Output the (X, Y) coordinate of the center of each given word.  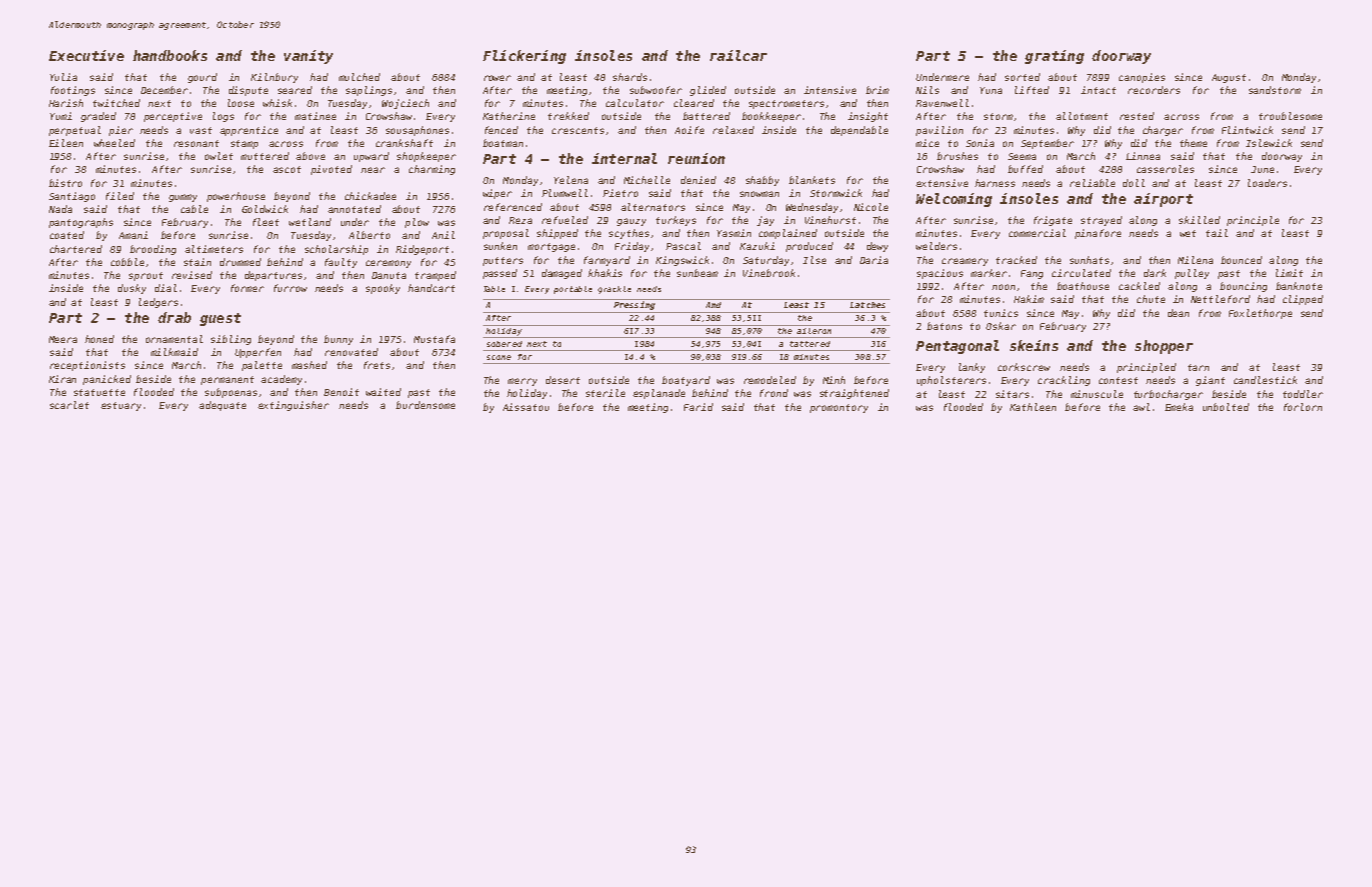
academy (281, 380)
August (1229, 78)
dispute (248, 91)
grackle (614, 290)
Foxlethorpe (1260, 314)
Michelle (647, 180)
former (247, 288)
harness (995, 183)
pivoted (331, 170)
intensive (830, 90)
